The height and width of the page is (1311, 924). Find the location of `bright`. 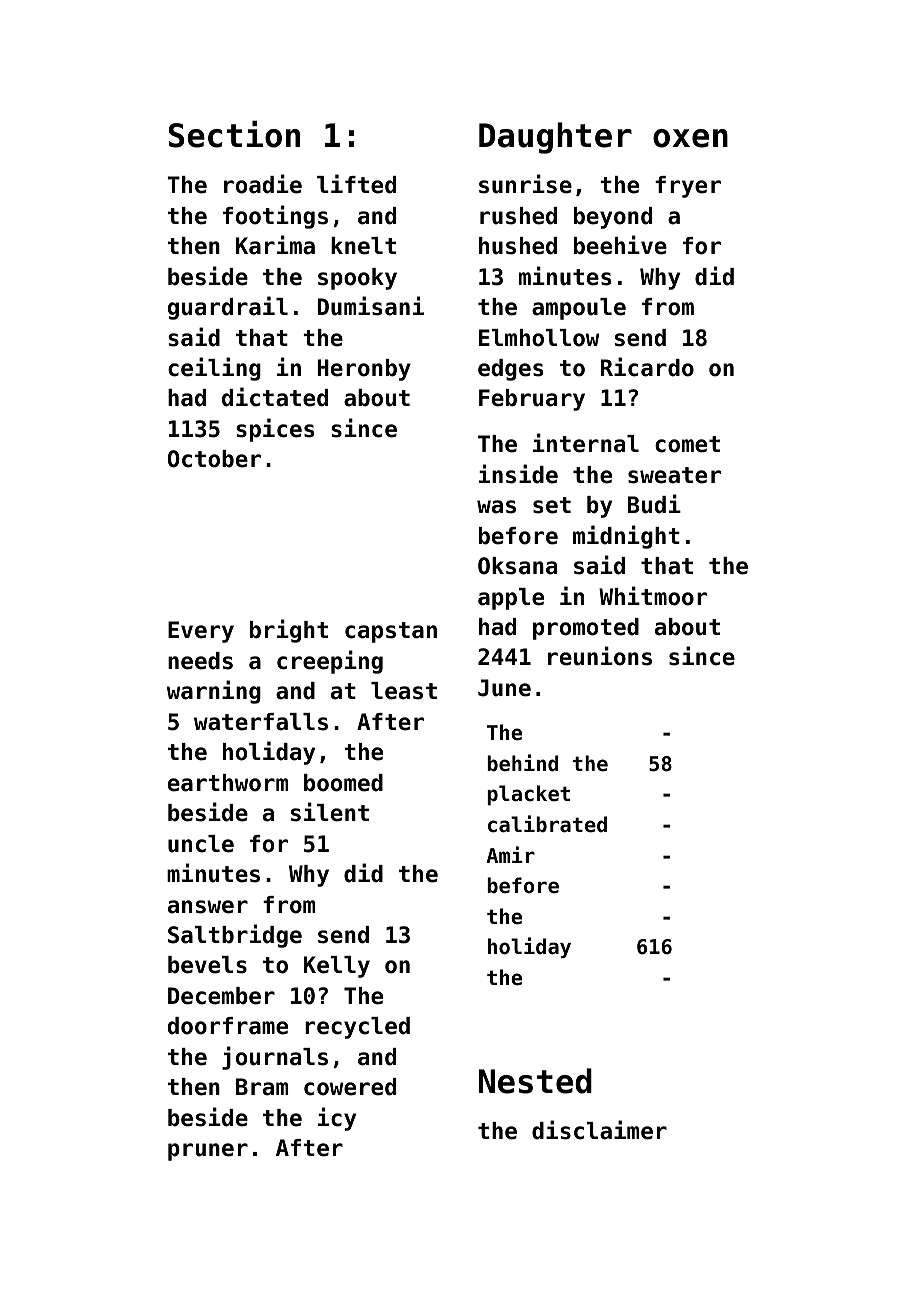

bright is located at coordinates (289, 631).
